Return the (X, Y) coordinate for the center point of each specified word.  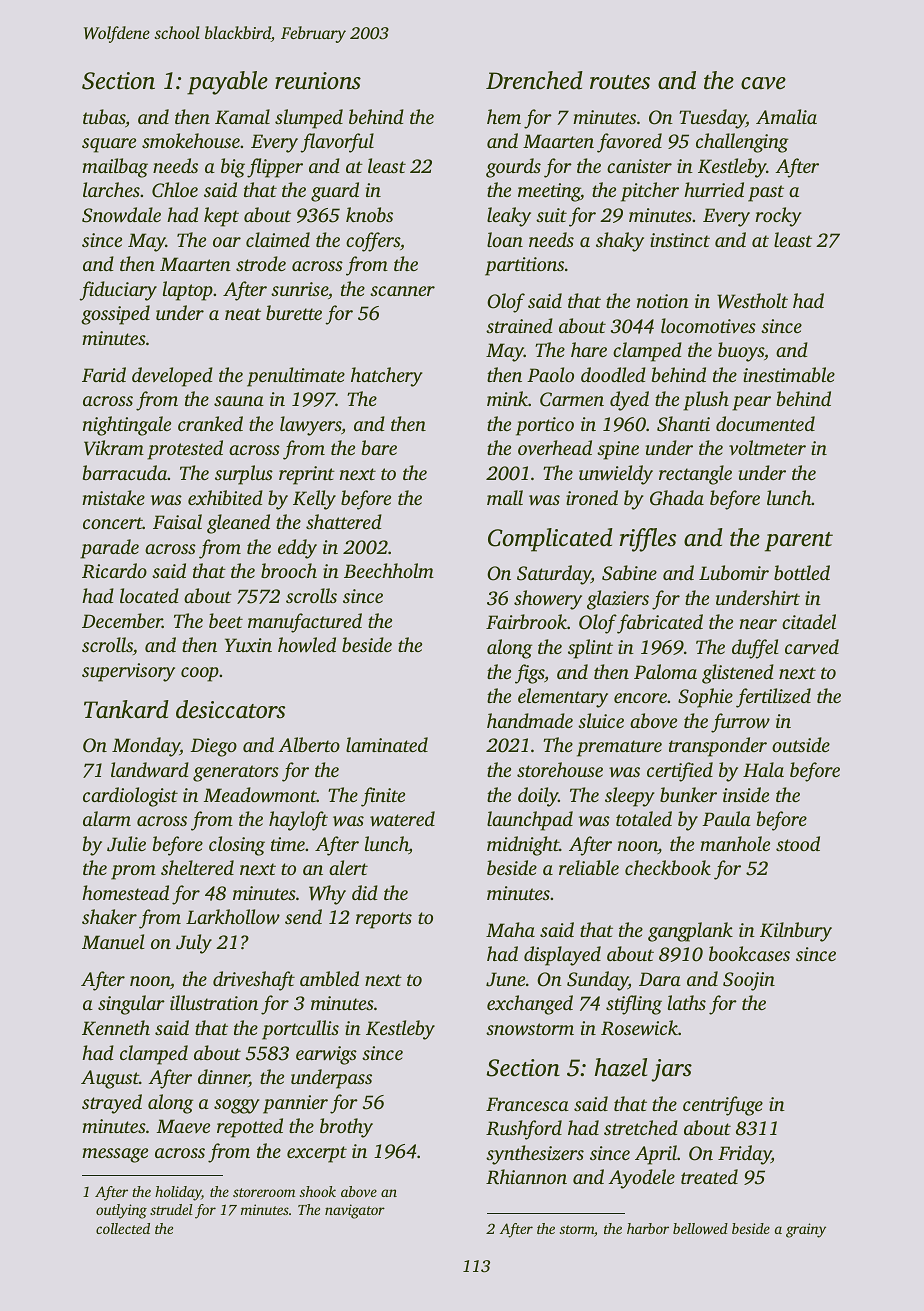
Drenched (534, 80)
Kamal (242, 117)
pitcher (650, 192)
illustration (214, 1002)
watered (402, 819)
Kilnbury (796, 932)
